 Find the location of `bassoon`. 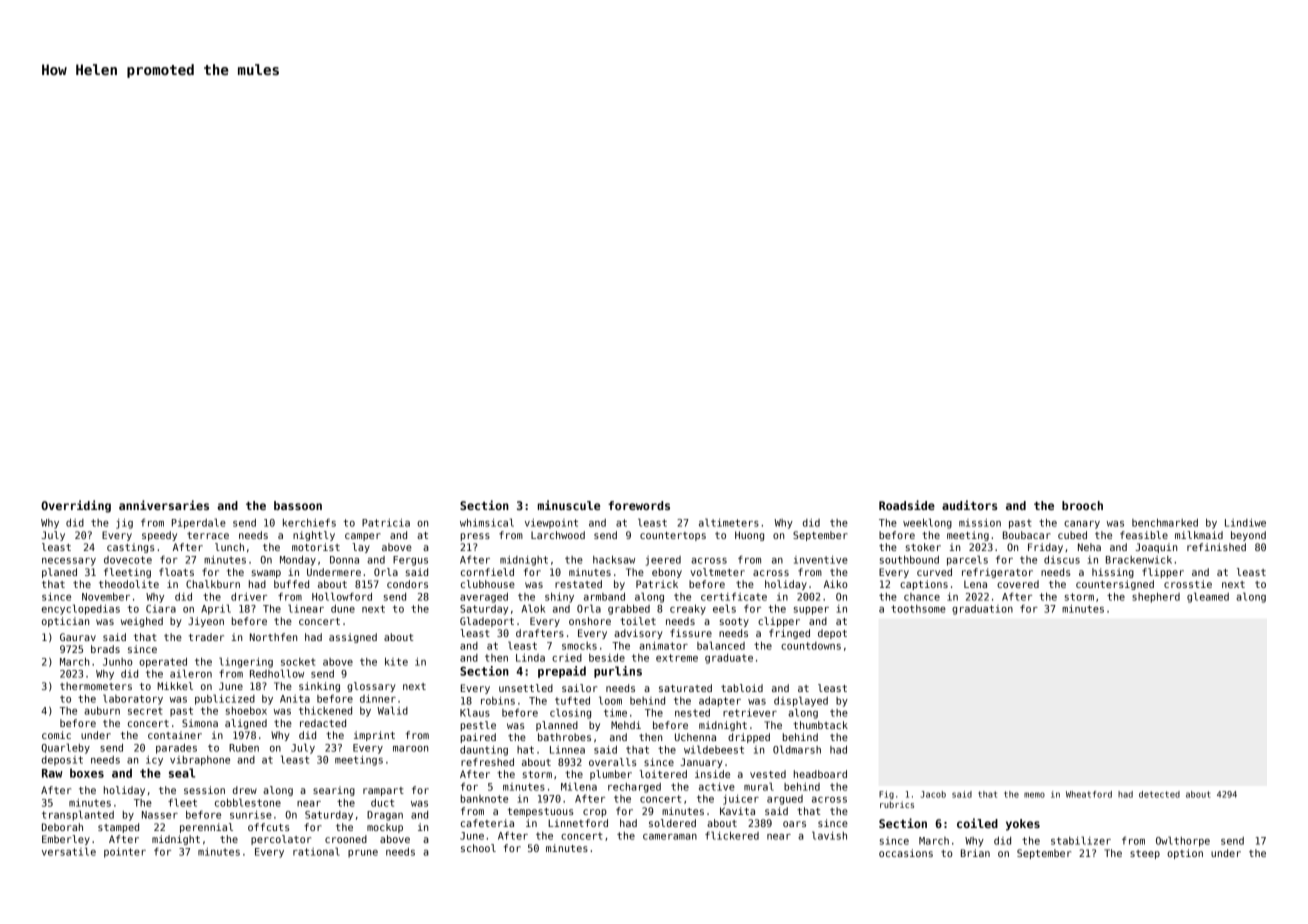

bassoon is located at coordinates (298, 505).
